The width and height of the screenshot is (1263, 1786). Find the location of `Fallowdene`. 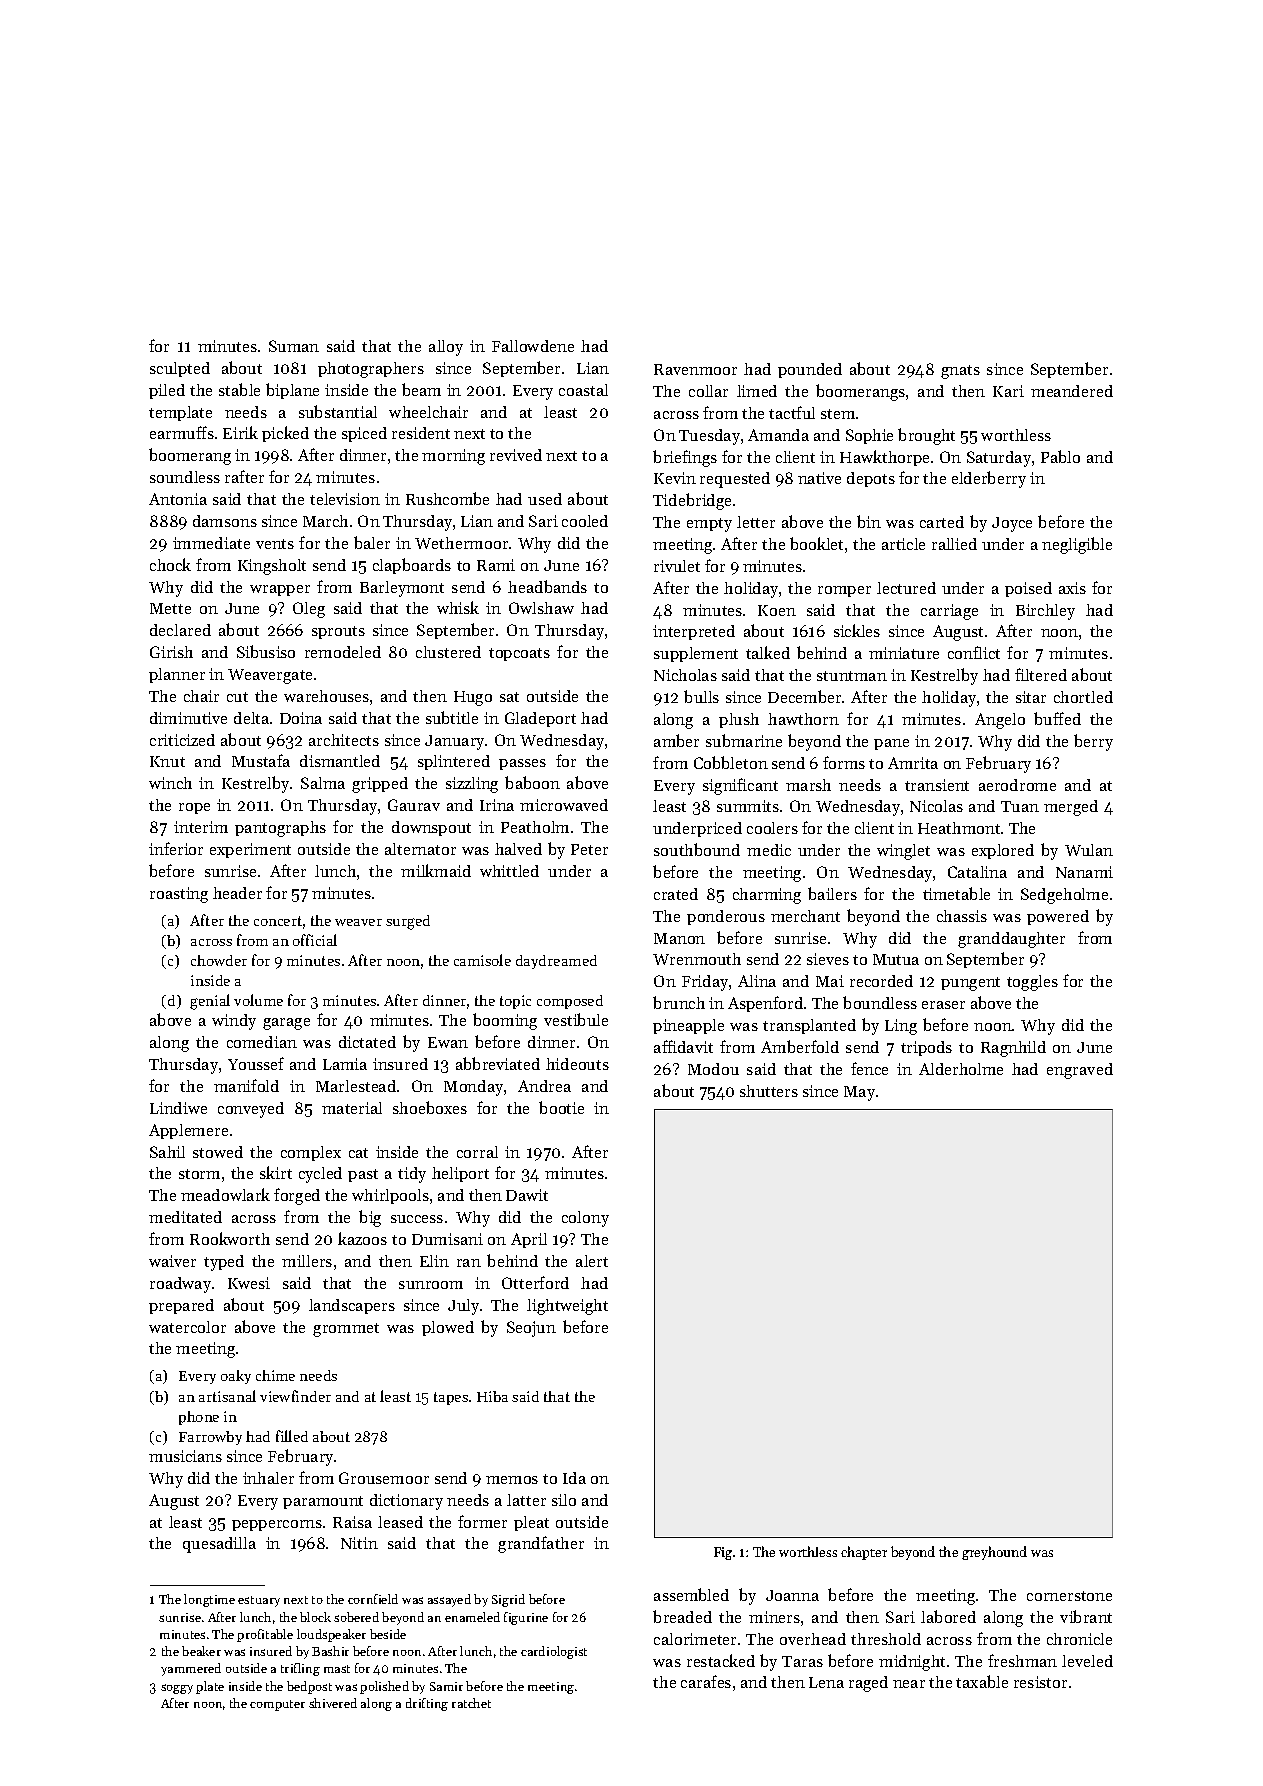

Fallowdene is located at coordinates (533, 346).
